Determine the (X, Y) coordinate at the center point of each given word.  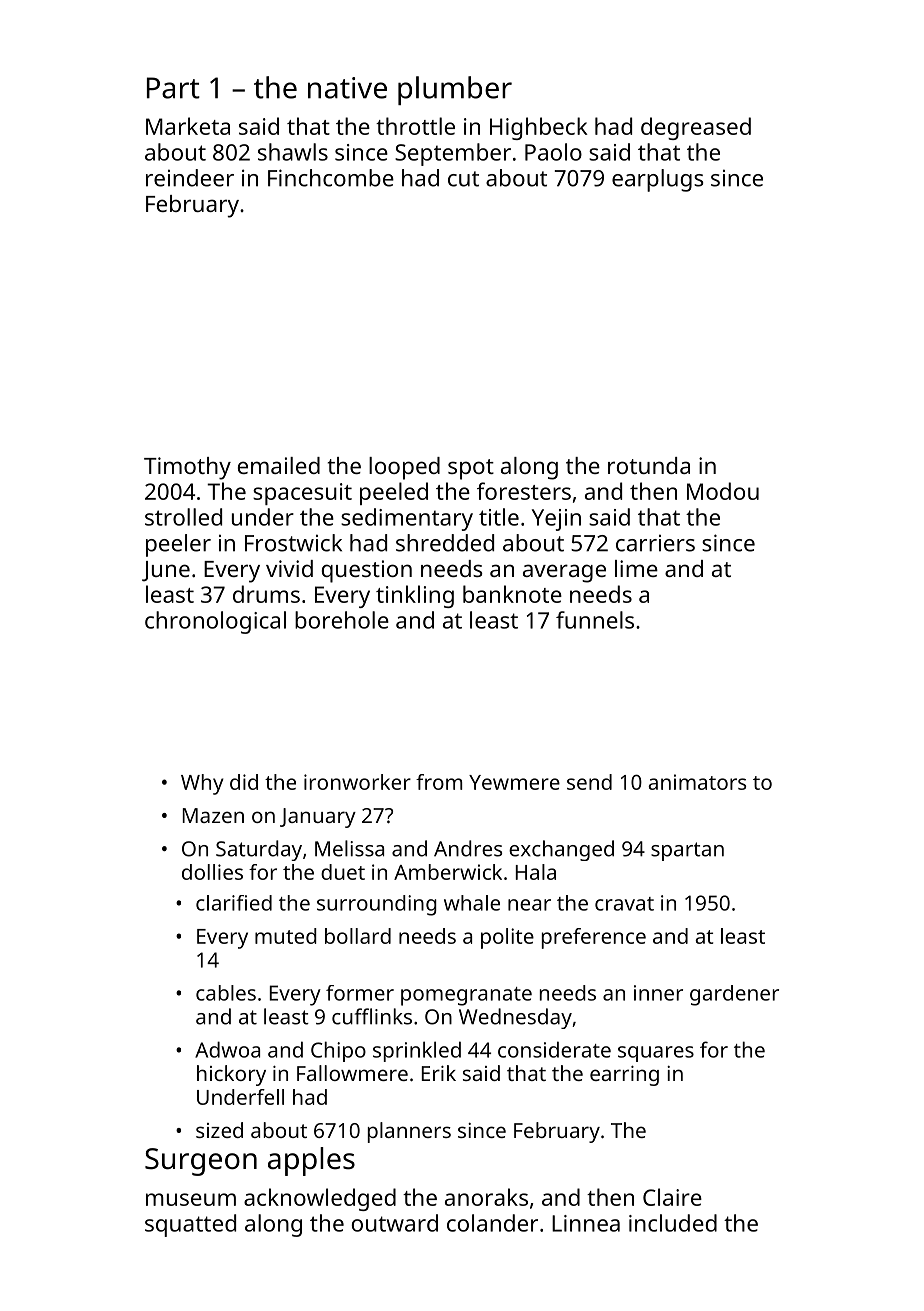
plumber (455, 90)
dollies (212, 872)
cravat (624, 904)
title (499, 517)
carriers (655, 543)
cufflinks (372, 1016)
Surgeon (201, 1162)
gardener (734, 995)
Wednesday (515, 1018)
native (347, 88)
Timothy (187, 468)
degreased (696, 128)
